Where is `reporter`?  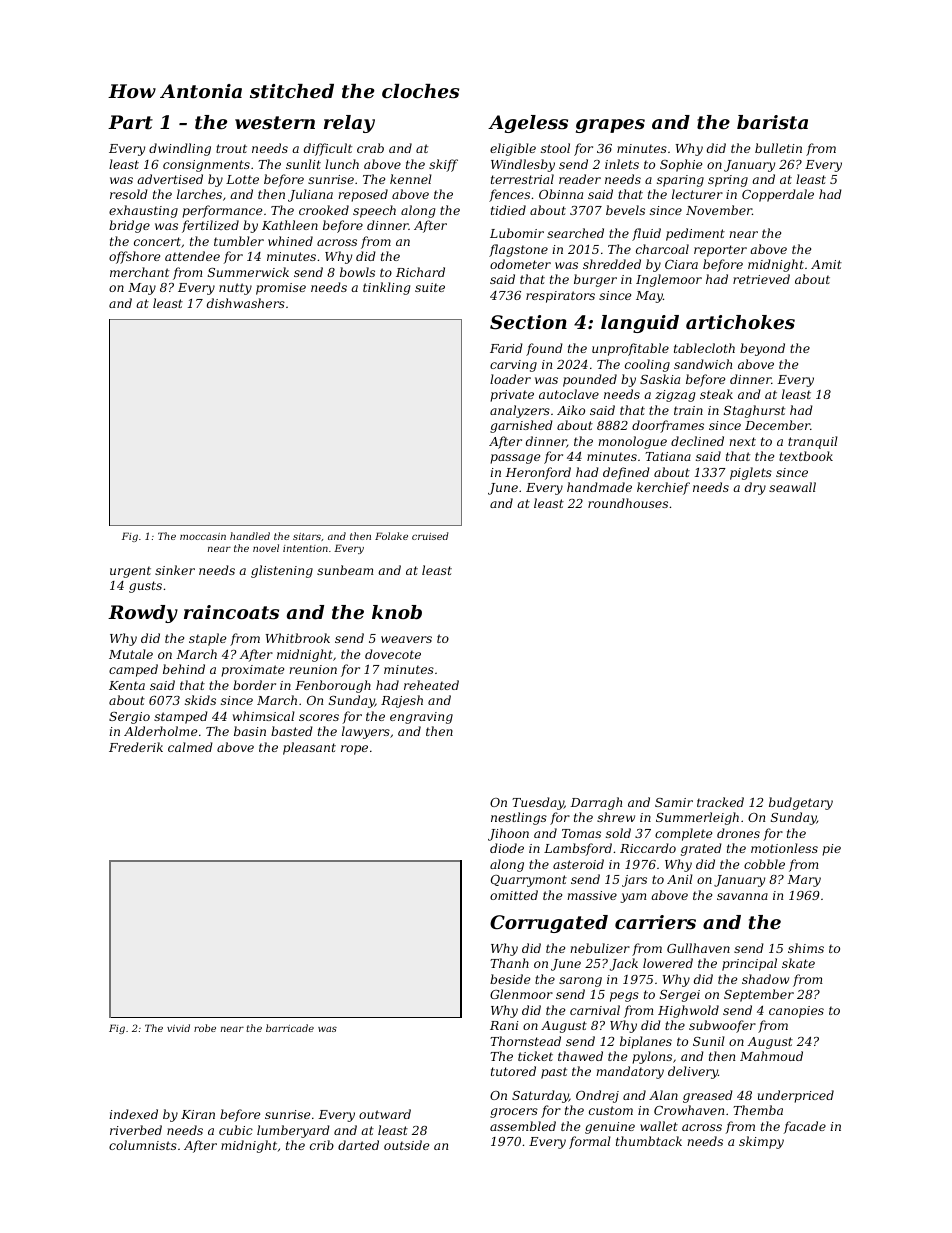
reporter is located at coordinates (720, 251).
